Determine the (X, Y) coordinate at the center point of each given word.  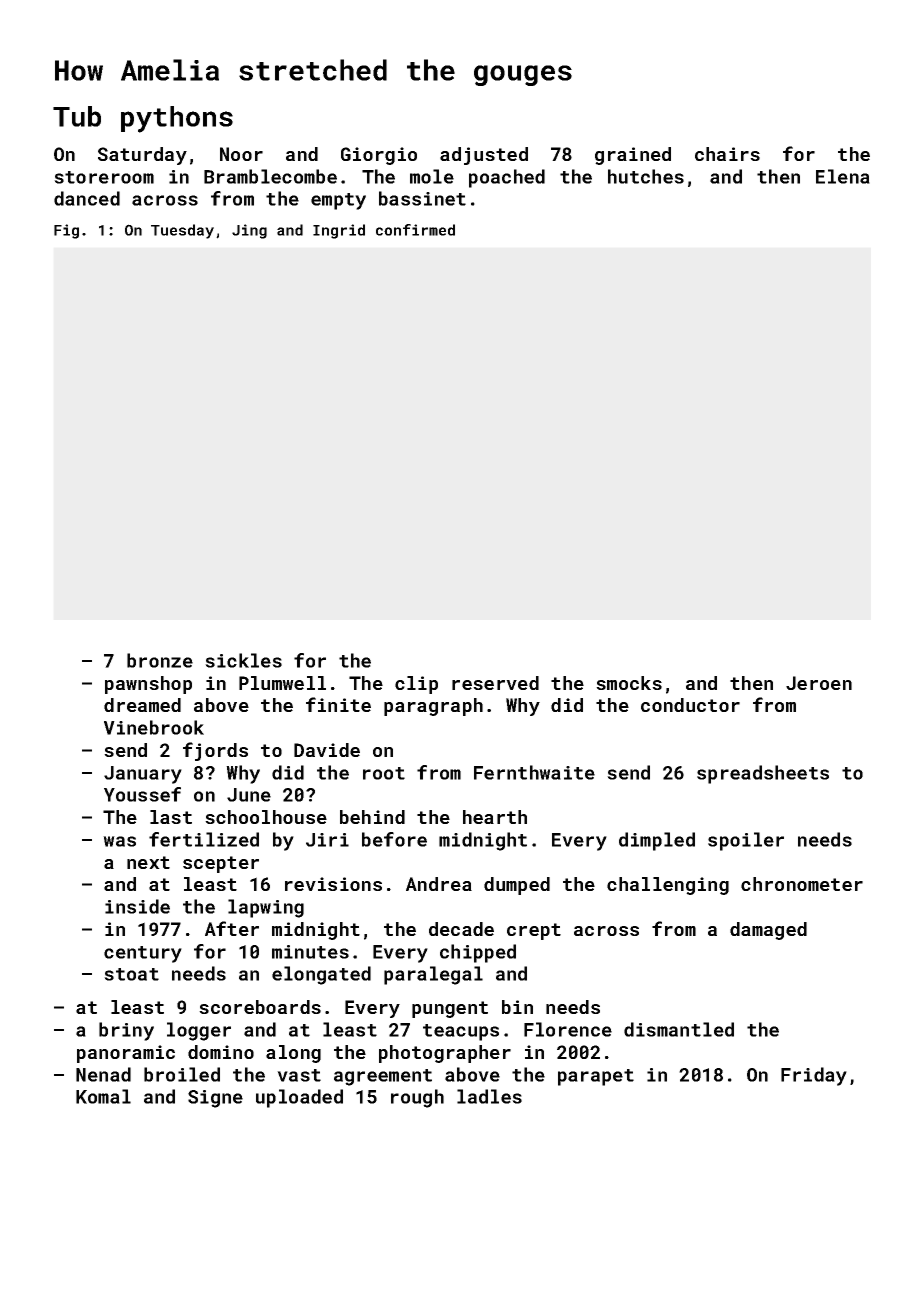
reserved (495, 683)
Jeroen (819, 683)
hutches (646, 176)
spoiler (746, 841)
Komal (103, 1096)
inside (137, 906)
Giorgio (379, 156)
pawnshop (148, 685)
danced (87, 198)
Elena (843, 176)
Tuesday (182, 231)
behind (372, 817)
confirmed (415, 230)
